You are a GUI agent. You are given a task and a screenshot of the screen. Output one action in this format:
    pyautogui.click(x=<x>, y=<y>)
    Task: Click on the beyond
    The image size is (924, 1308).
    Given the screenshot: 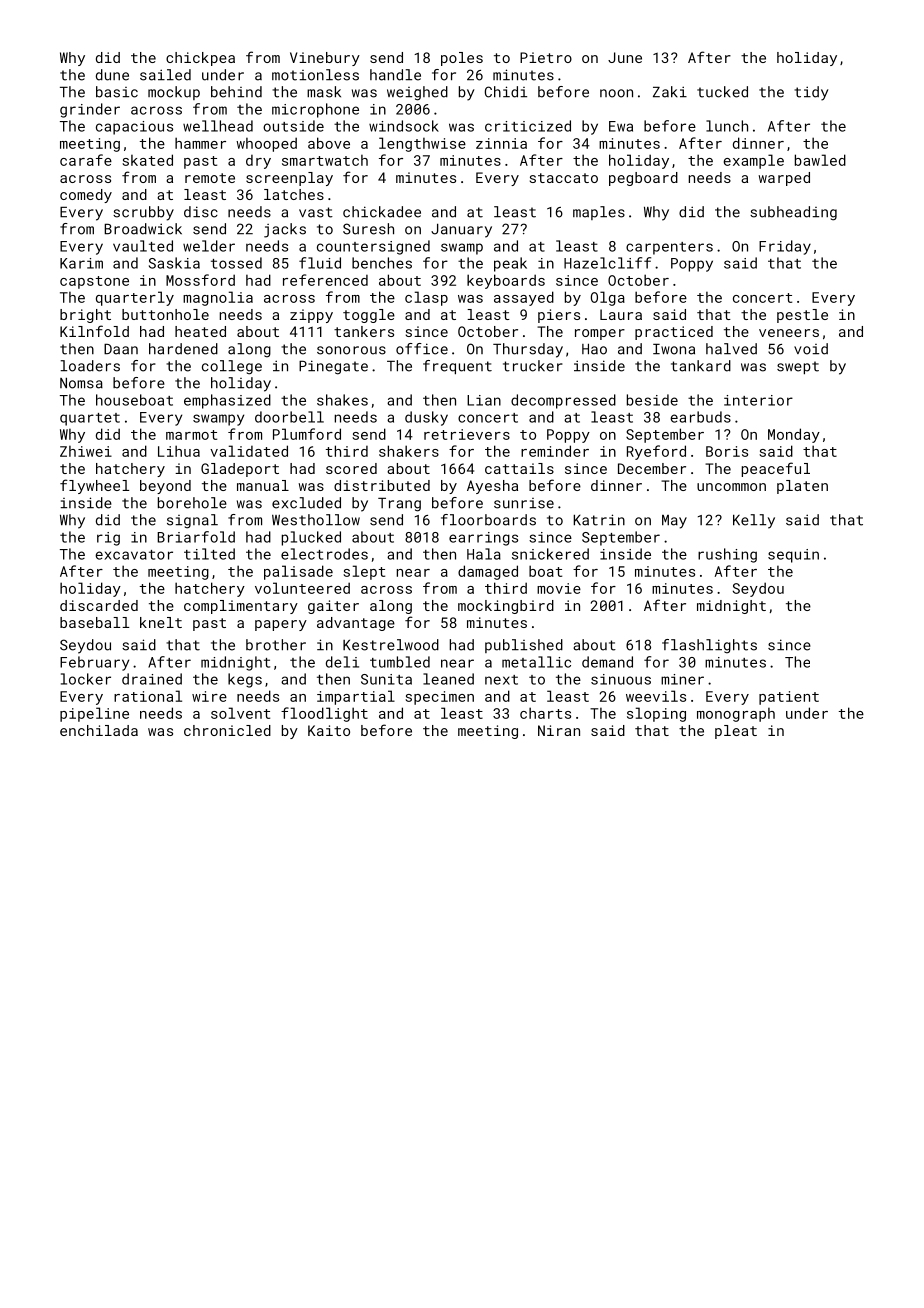 What is the action you would take?
    pyautogui.click(x=165, y=487)
